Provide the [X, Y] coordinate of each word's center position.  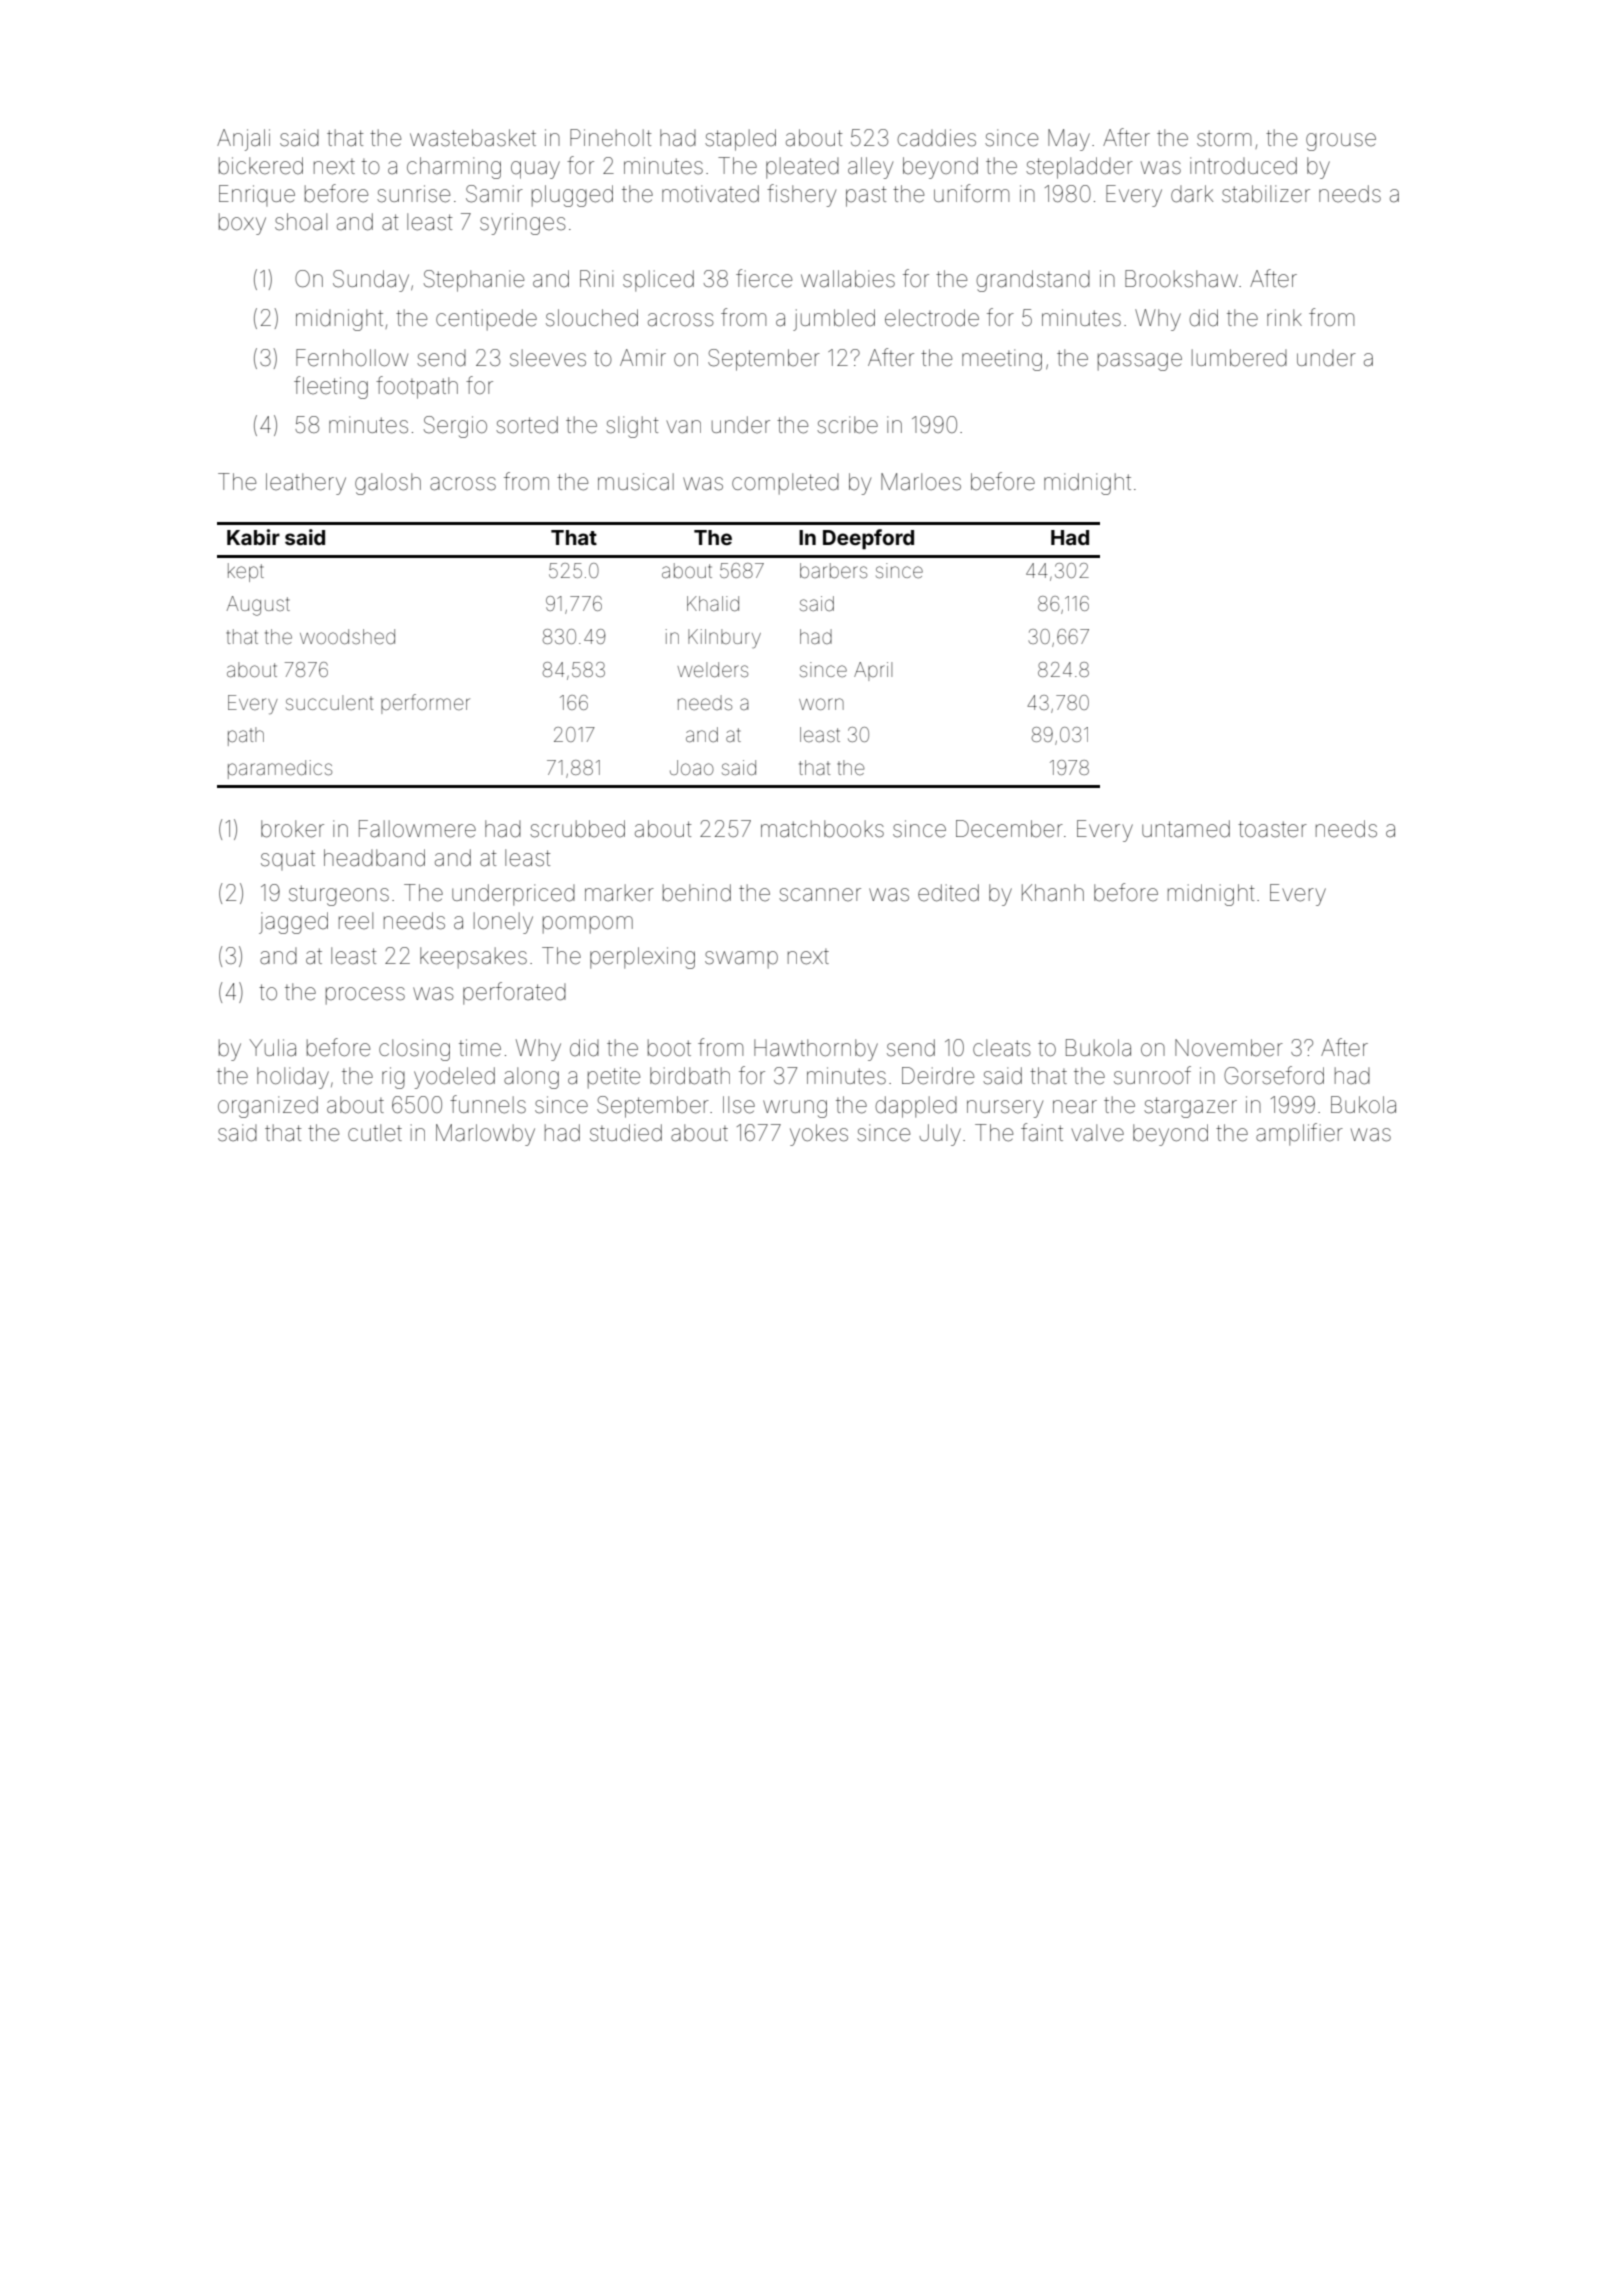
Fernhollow [352, 358]
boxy [242, 224]
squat [288, 860]
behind [697, 893]
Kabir [253, 537]
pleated [802, 168]
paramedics [280, 769]
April [873, 671]
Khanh [1053, 893]
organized [268, 1107]
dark [1192, 194]
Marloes [921, 482]
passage [1140, 362]
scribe [847, 425]
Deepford [868, 539]
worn [821, 704]
